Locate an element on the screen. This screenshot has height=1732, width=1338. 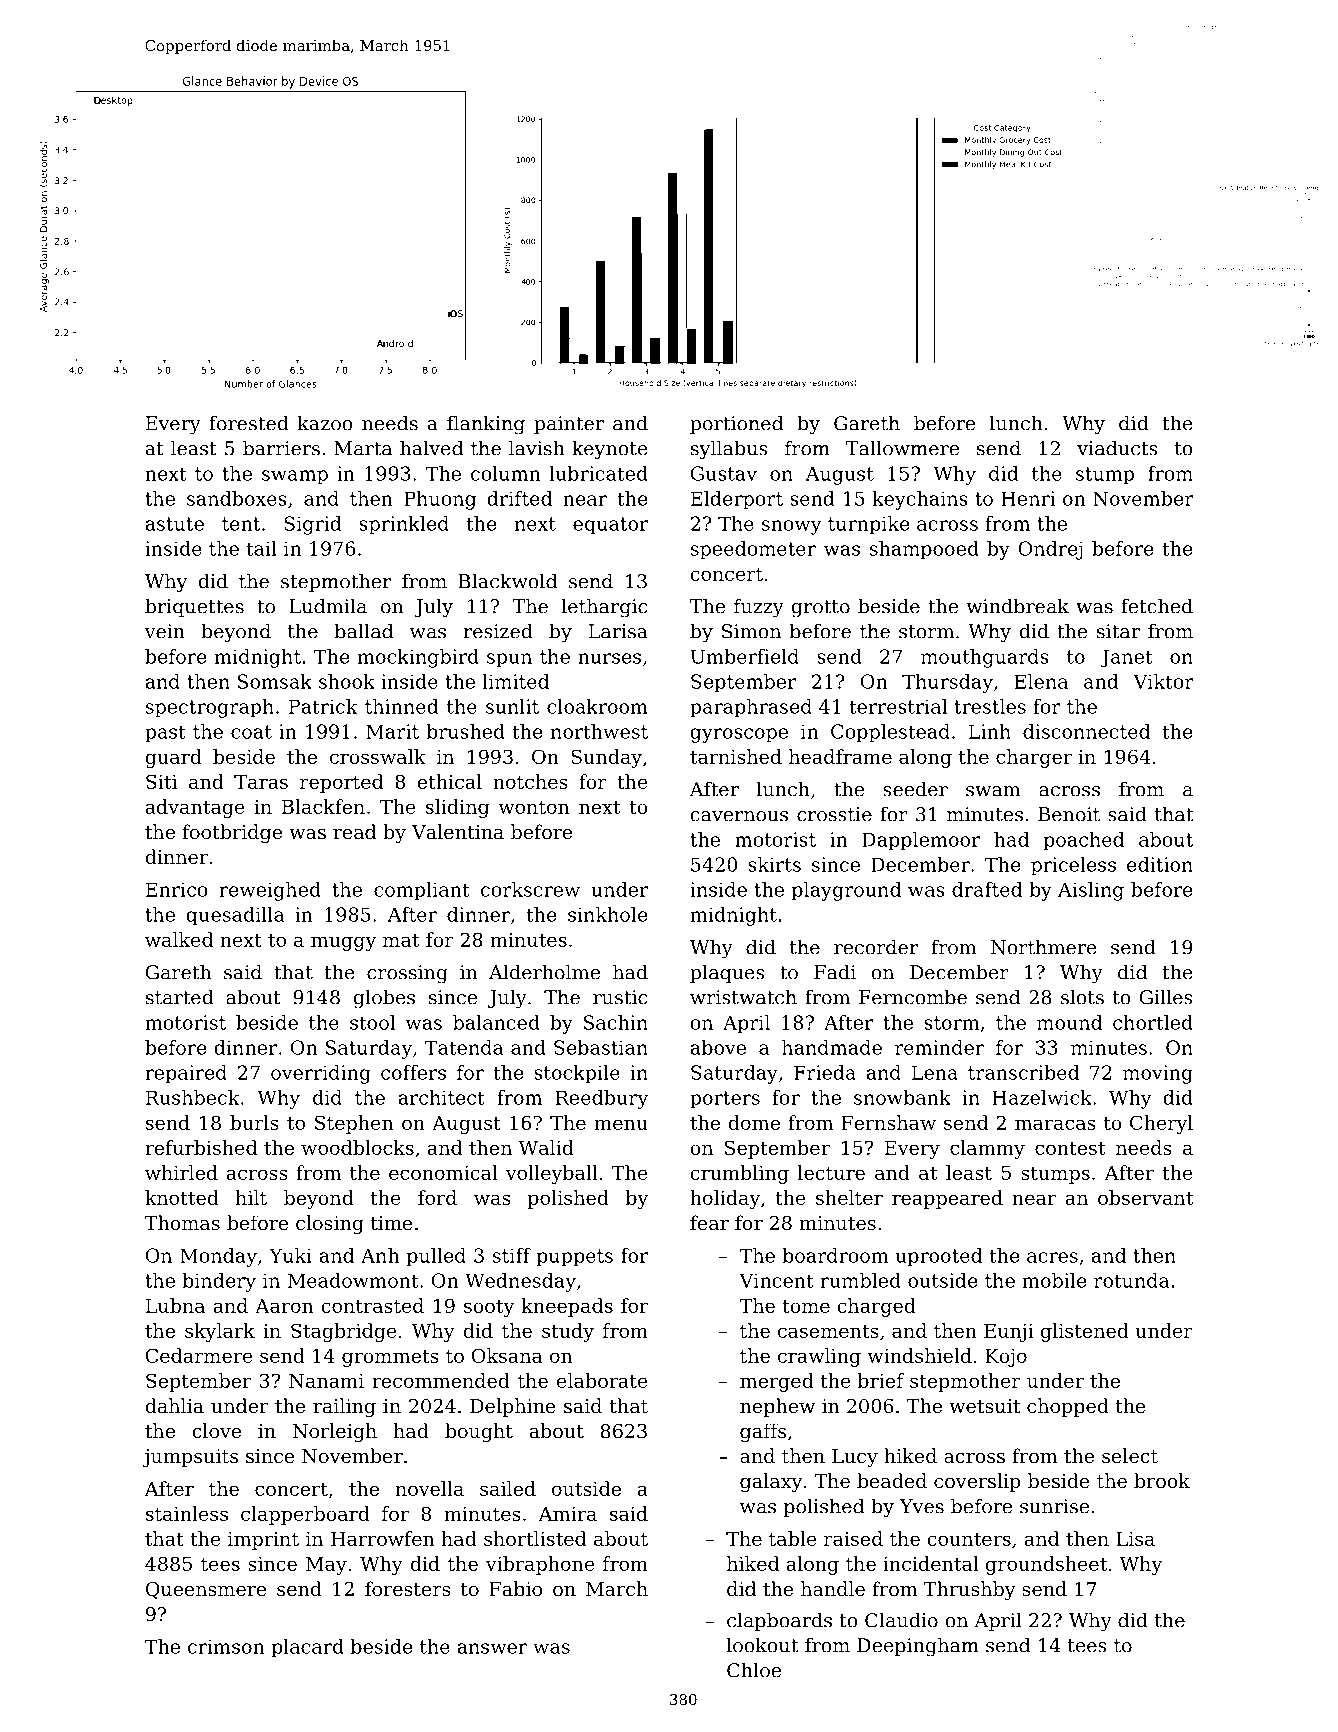
menu is located at coordinates (621, 1124).
